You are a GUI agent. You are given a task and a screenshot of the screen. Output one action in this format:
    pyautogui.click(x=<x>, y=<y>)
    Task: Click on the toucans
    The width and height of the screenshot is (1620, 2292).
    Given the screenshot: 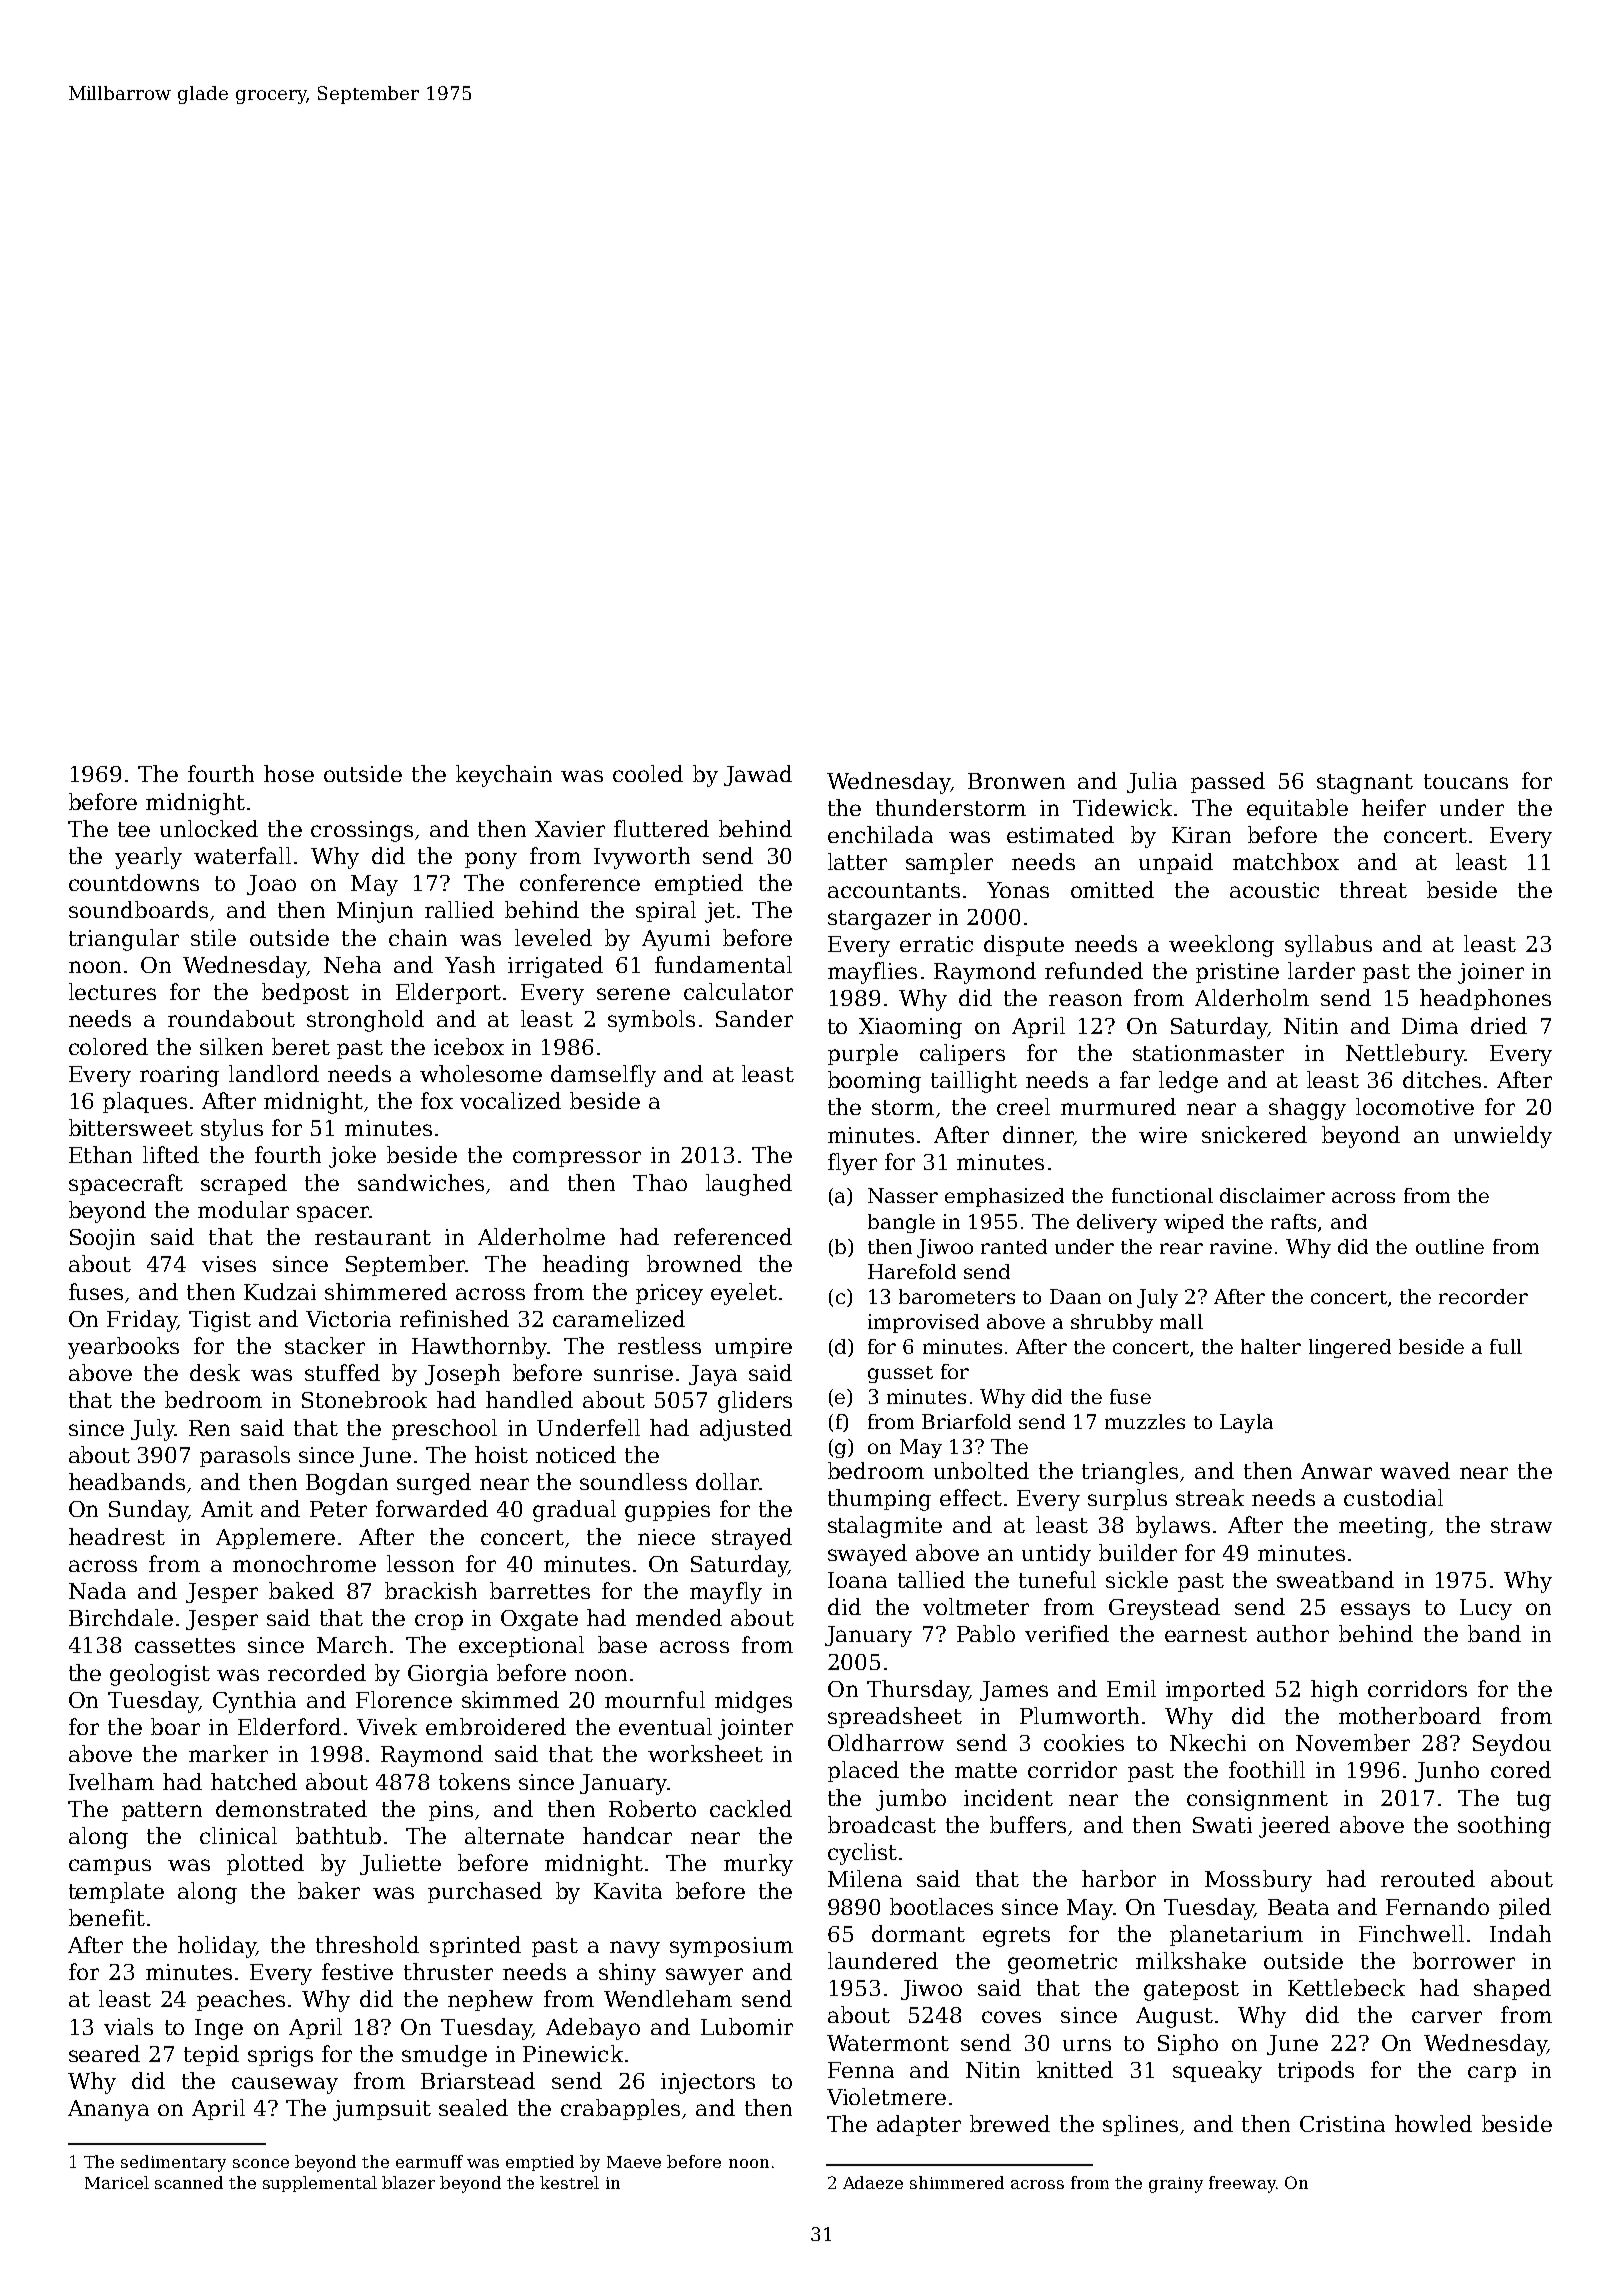 What is the action you would take?
    pyautogui.click(x=1466, y=781)
